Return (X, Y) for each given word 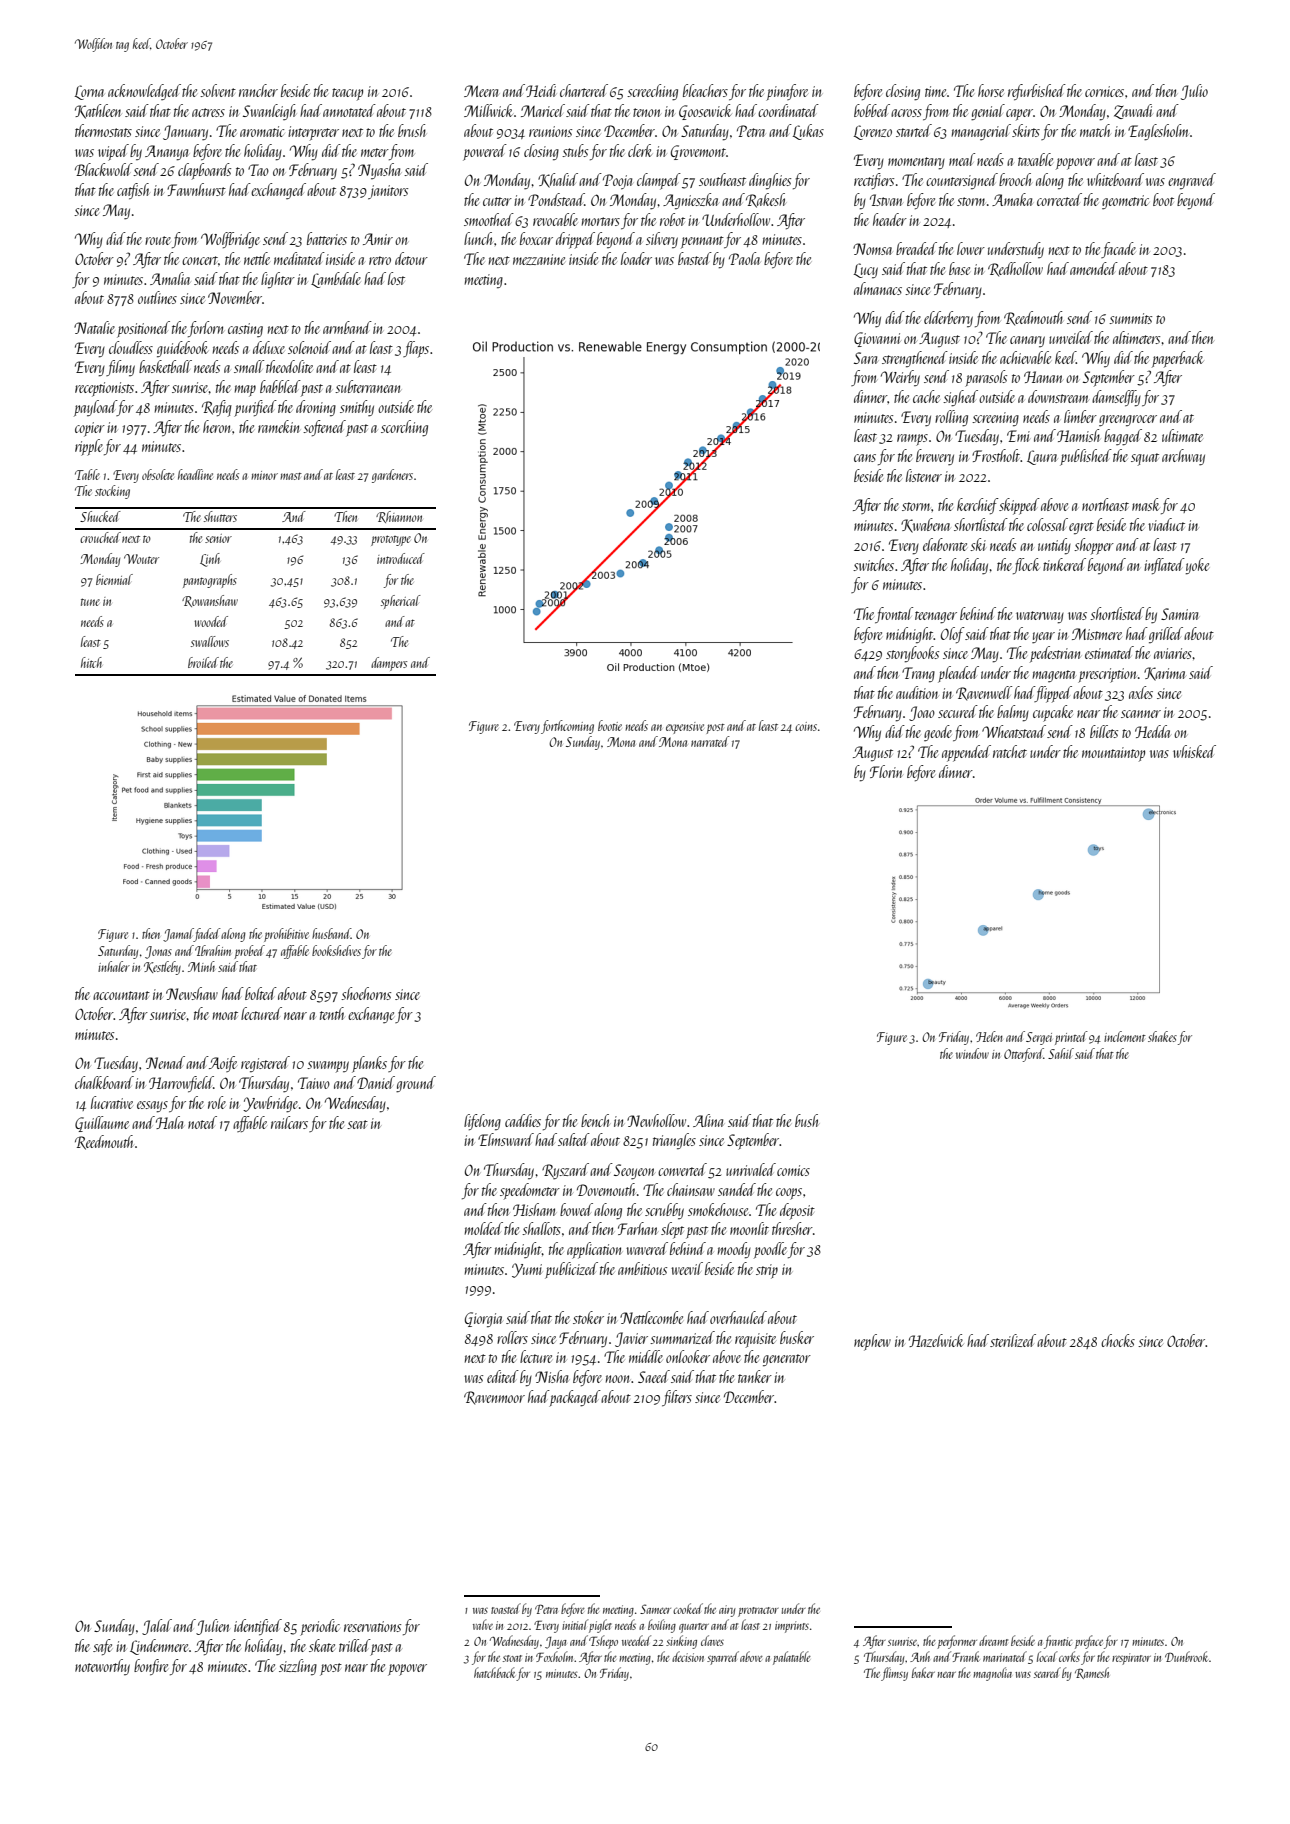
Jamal (178, 935)
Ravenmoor (494, 1398)
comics (793, 1170)
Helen (989, 1036)
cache (926, 396)
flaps (416, 349)
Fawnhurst (196, 189)
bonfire (151, 1667)
